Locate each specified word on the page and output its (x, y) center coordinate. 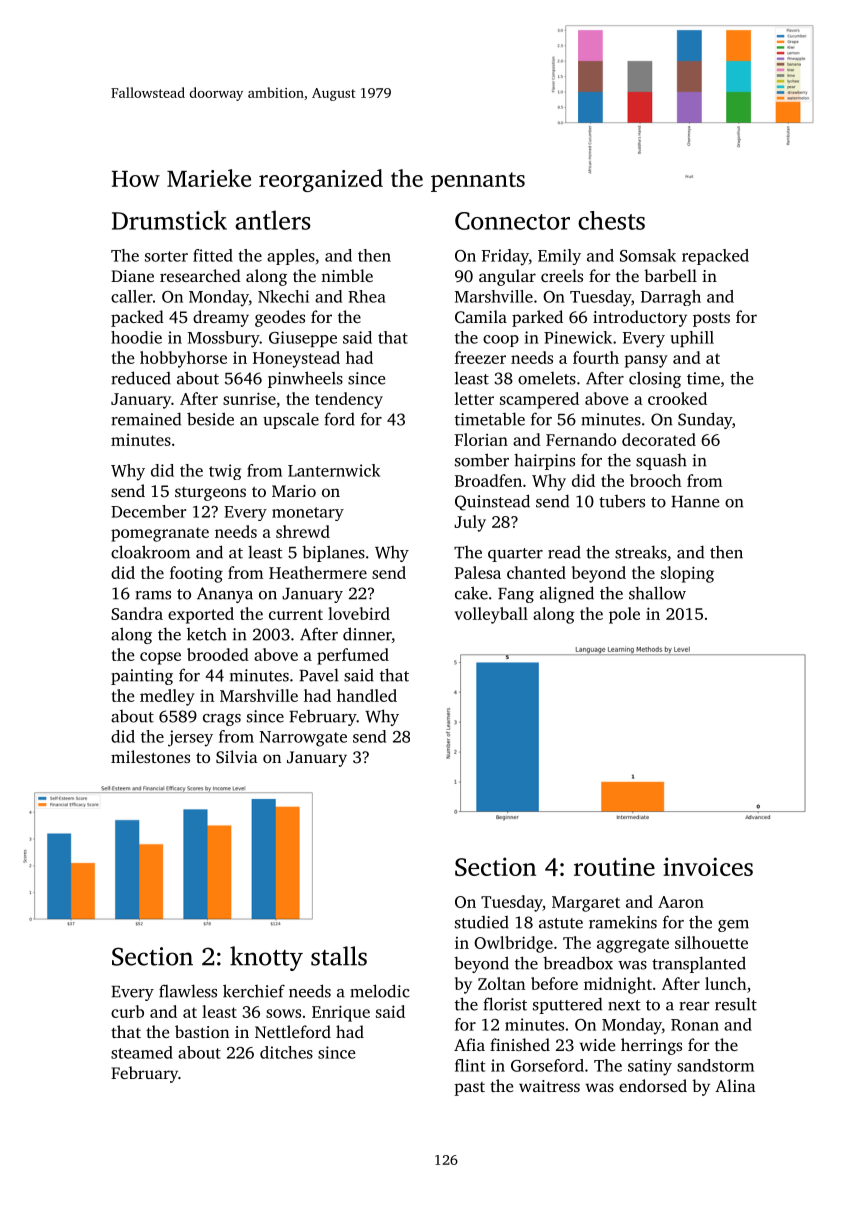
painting (142, 677)
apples (291, 257)
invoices (708, 866)
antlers (272, 220)
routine (614, 866)
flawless (188, 991)
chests (611, 220)
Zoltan (501, 983)
